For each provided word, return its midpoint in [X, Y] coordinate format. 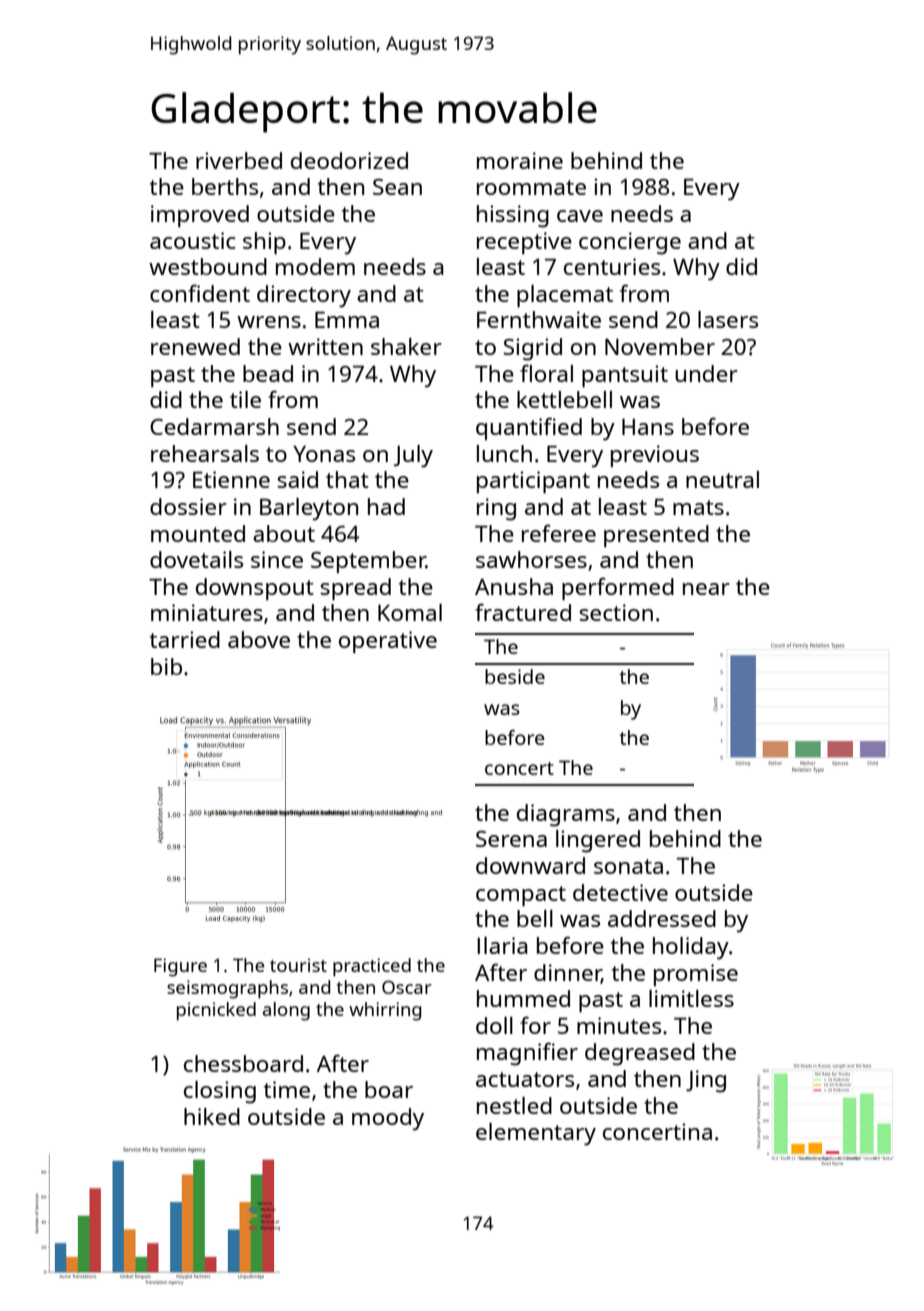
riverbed [239, 160]
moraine [520, 160]
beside [515, 676]
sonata [628, 866]
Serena [511, 839]
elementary [536, 1134]
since [277, 559]
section [616, 612]
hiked [212, 1116]
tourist [298, 965]
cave [580, 216]
